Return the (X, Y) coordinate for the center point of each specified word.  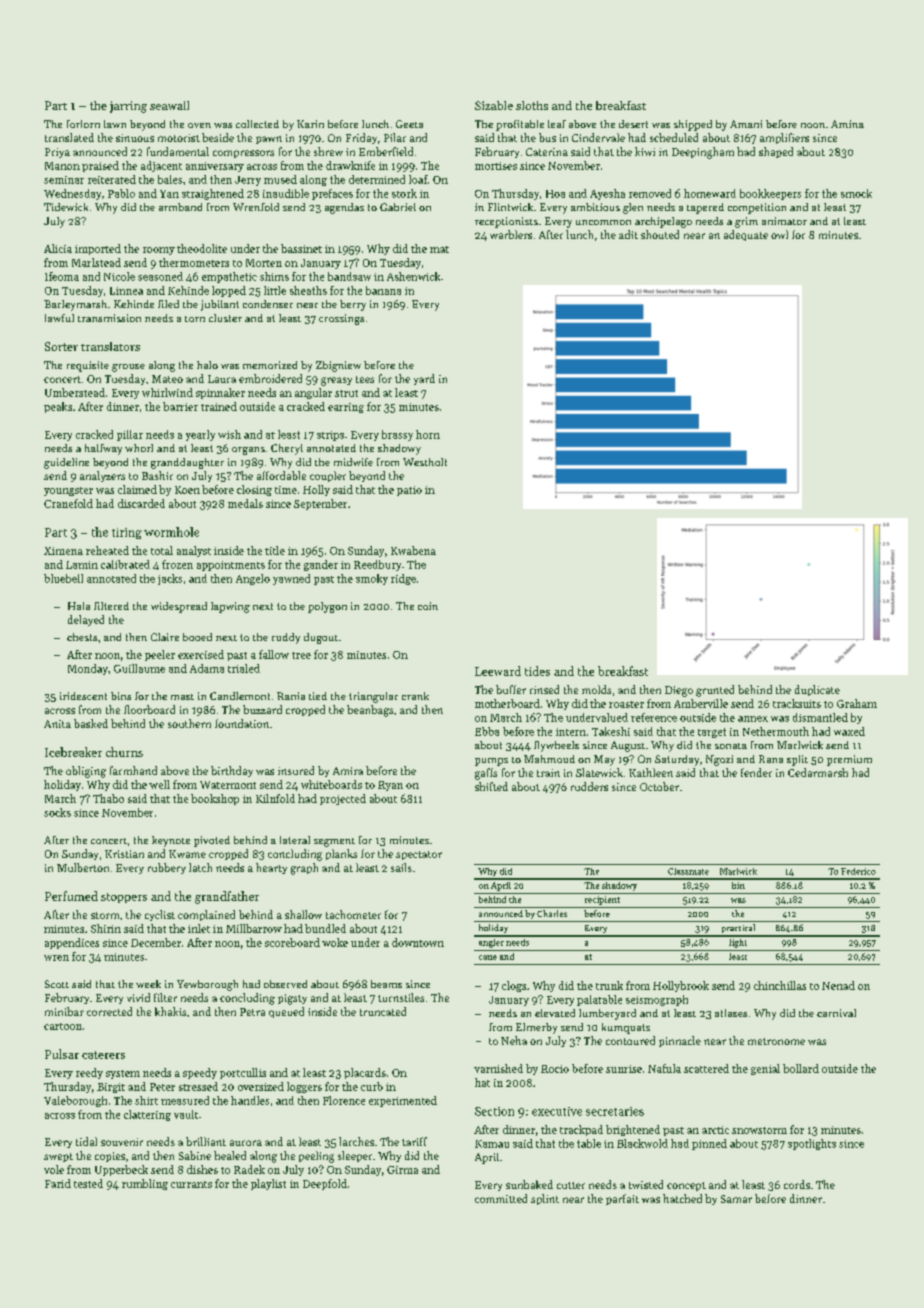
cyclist (160, 915)
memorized (270, 365)
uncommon (603, 222)
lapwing (230, 607)
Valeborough (75, 1101)
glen (633, 208)
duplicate (817, 690)
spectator (419, 855)
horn (428, 434)
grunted (715, 691)
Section (494, 1111)
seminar (64, 180)
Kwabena (413, 550)
